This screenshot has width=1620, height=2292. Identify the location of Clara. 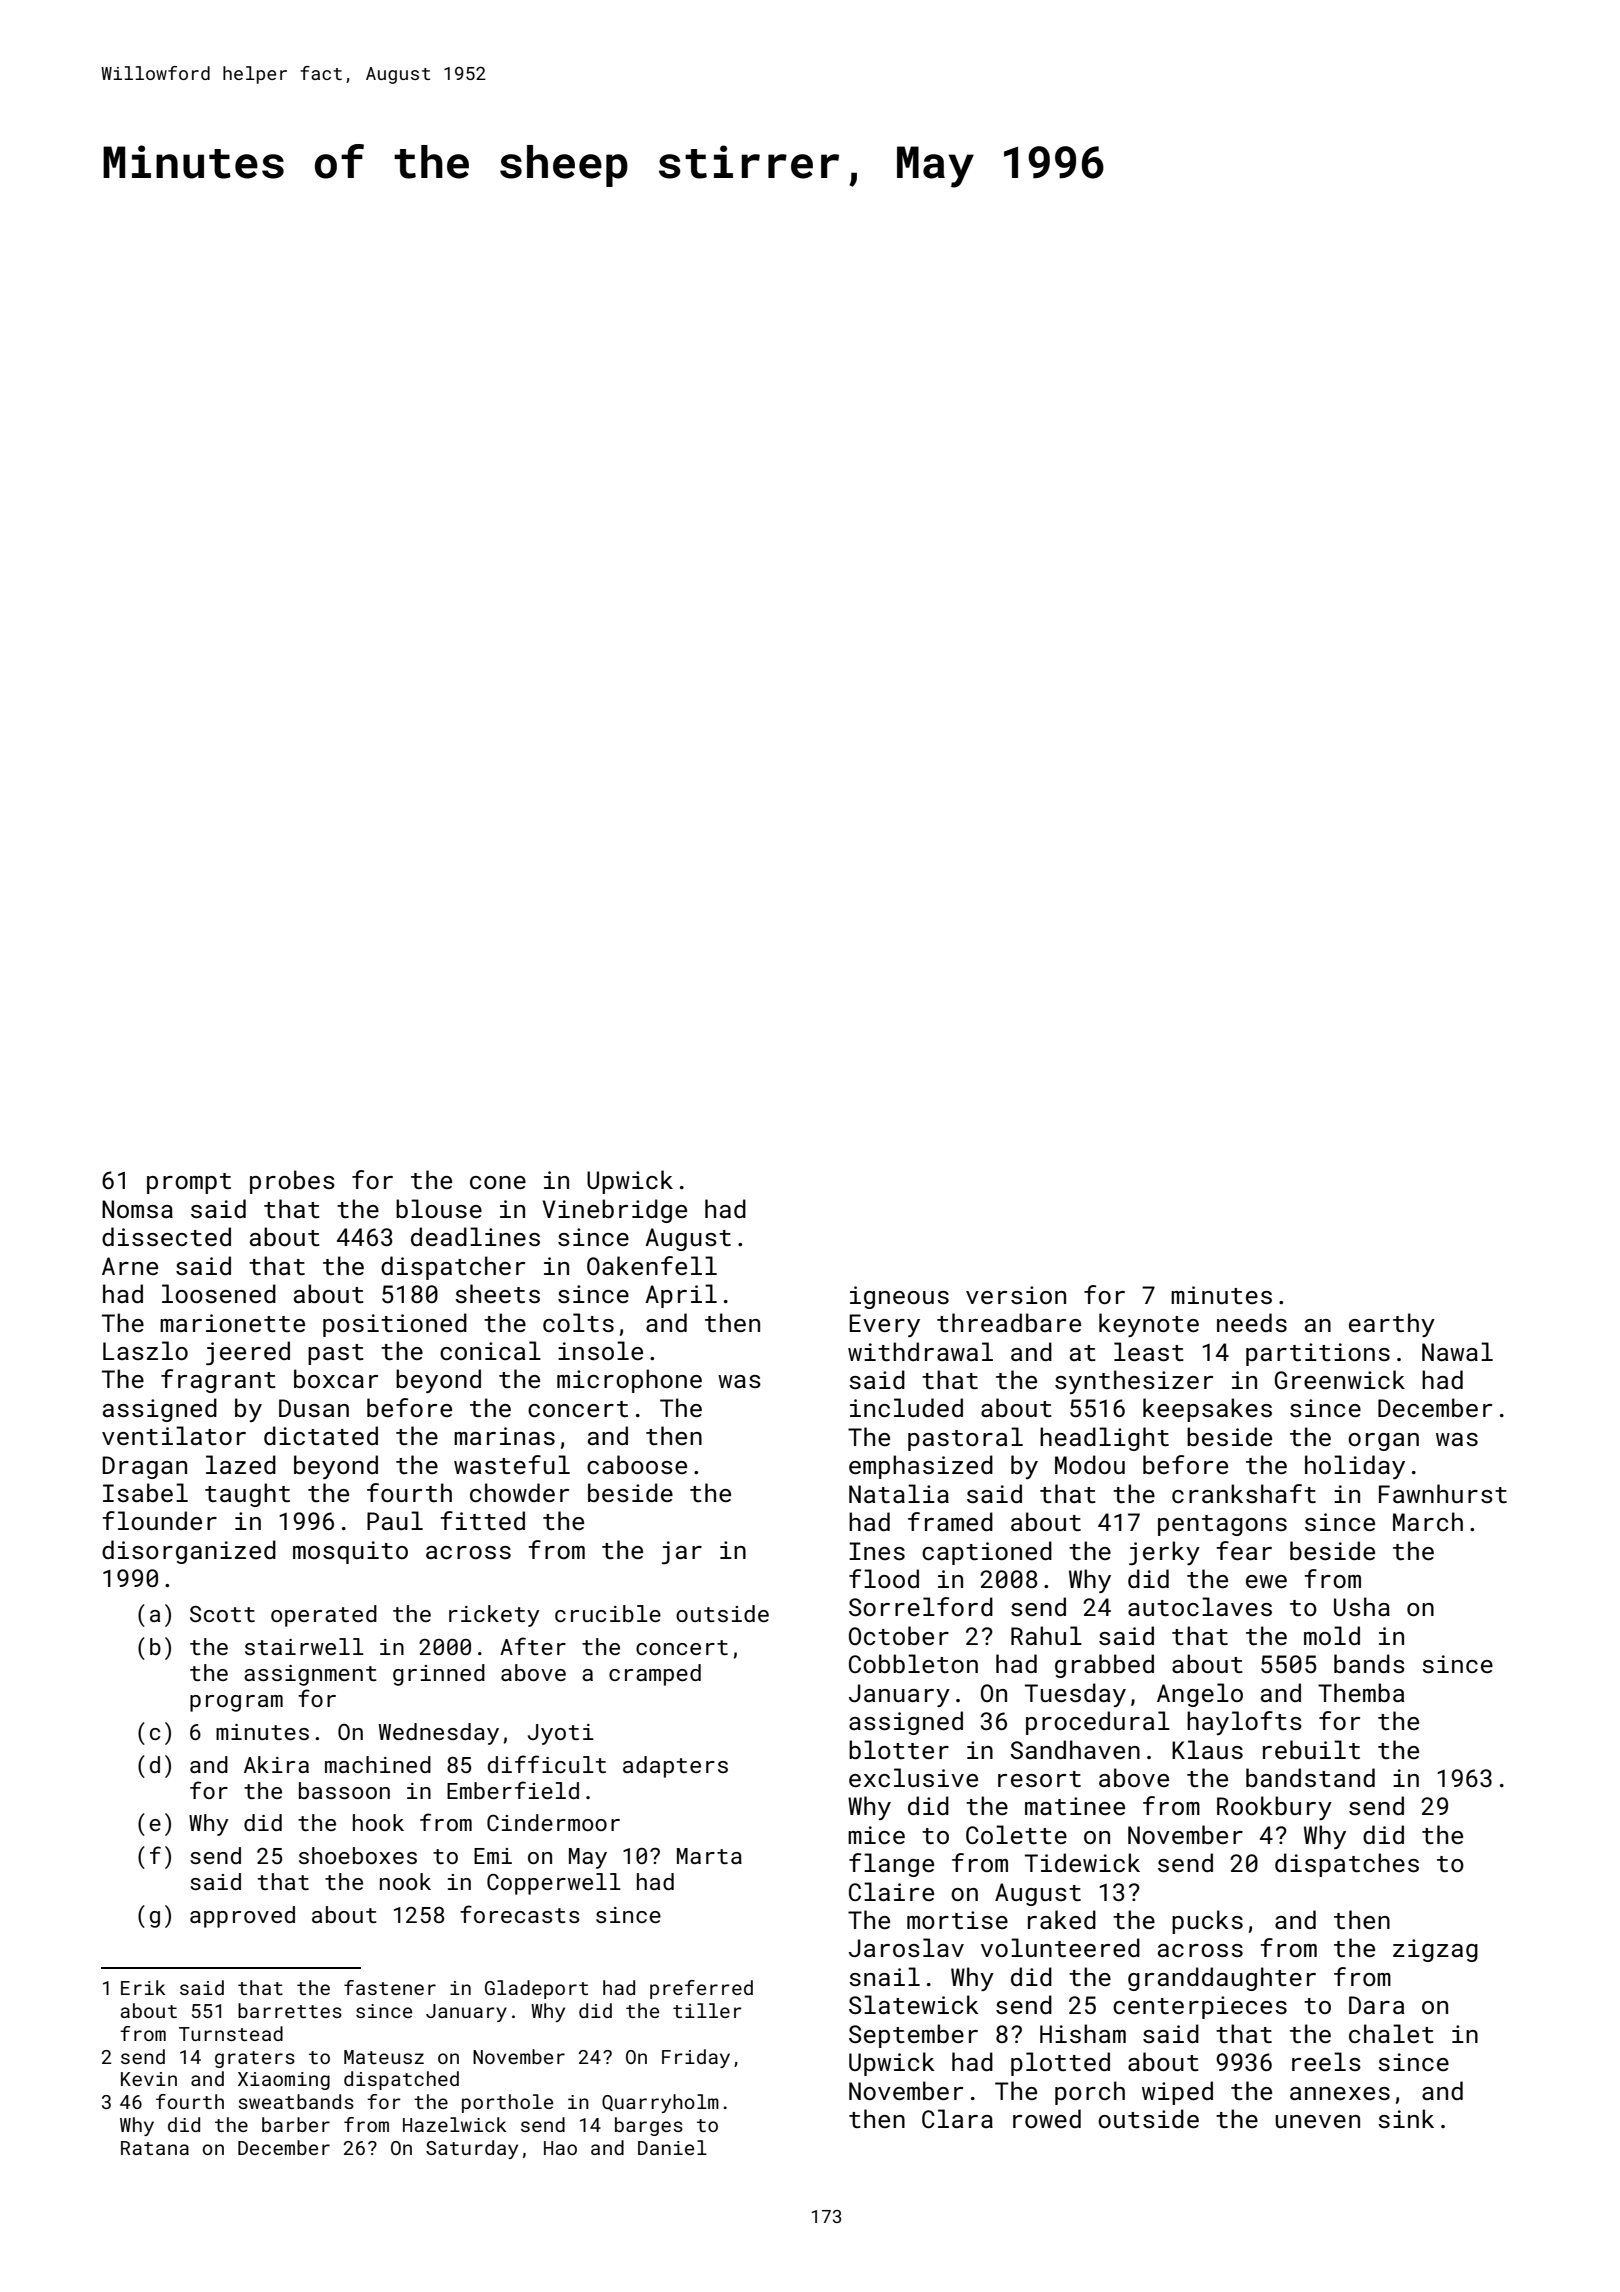
(957, 2118).
